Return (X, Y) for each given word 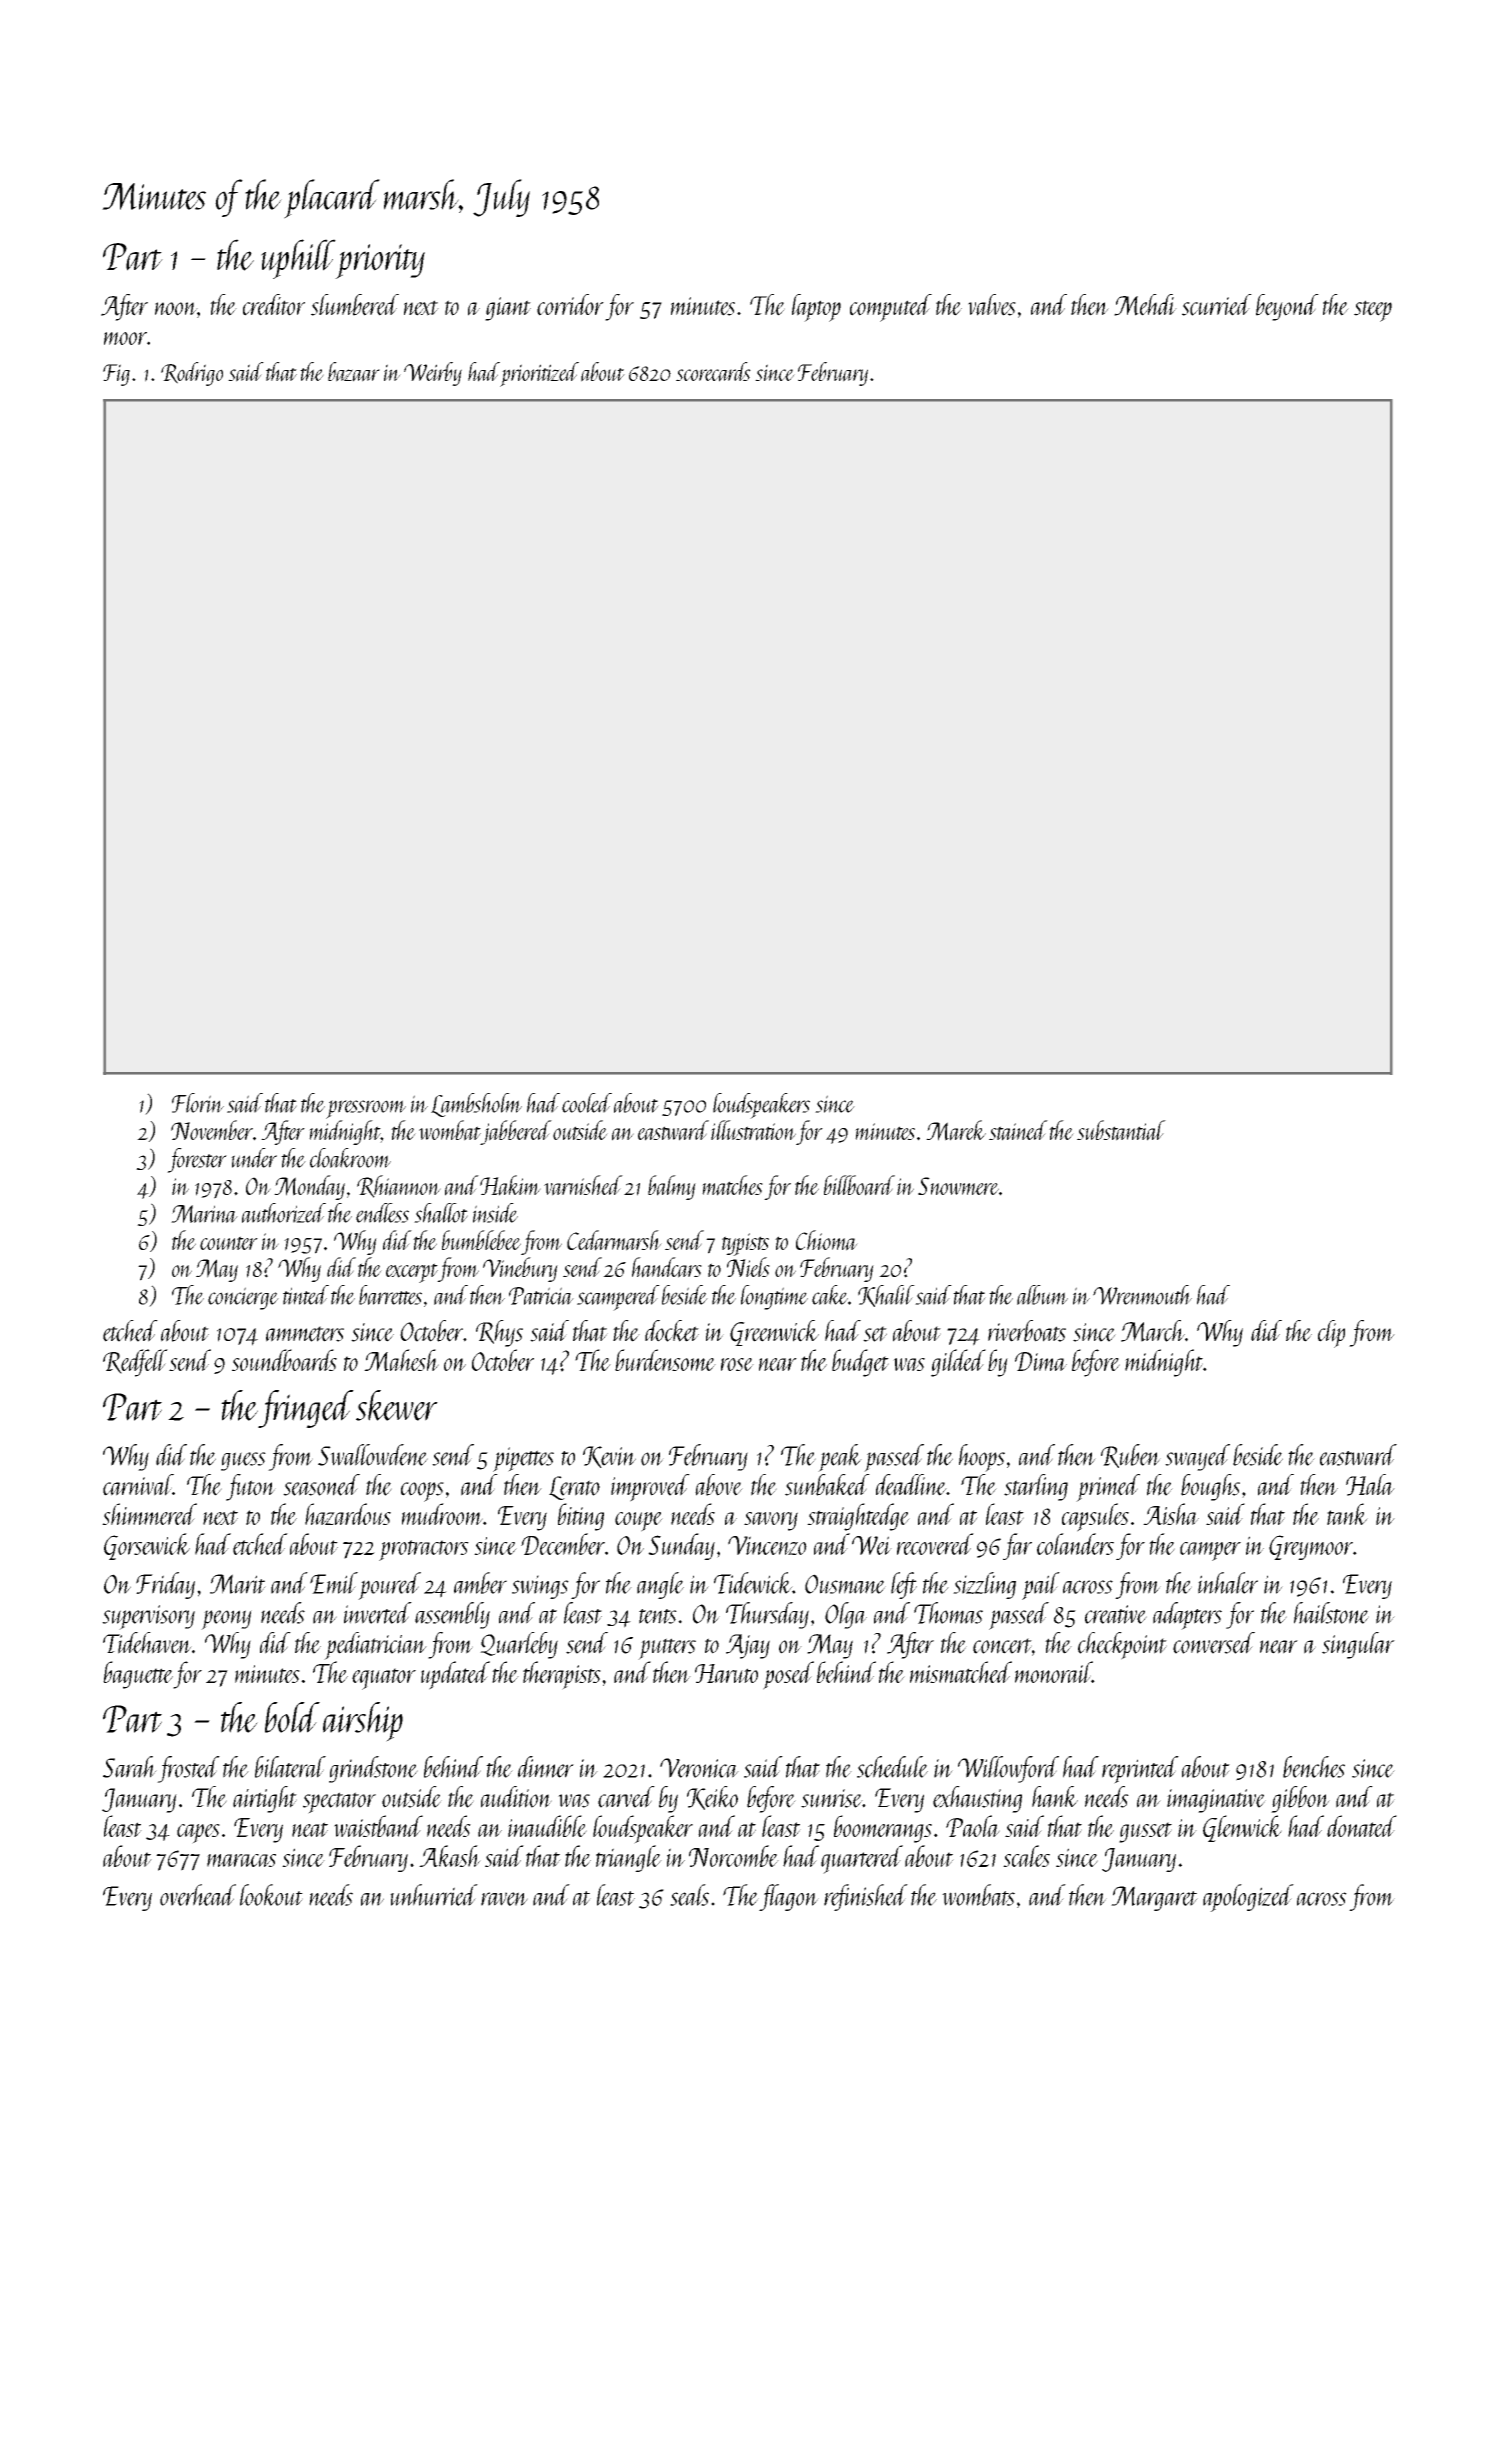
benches (1314, 1767)
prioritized (539, 374)
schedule (892, 1767)
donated (1362, 1826)
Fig (116, 375)
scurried (1217, 305)
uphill (298, 259)
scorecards (713, 372)
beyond (1287, 307)
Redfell (135, 1363)
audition (516, 1797)
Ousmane (845, 1584)
